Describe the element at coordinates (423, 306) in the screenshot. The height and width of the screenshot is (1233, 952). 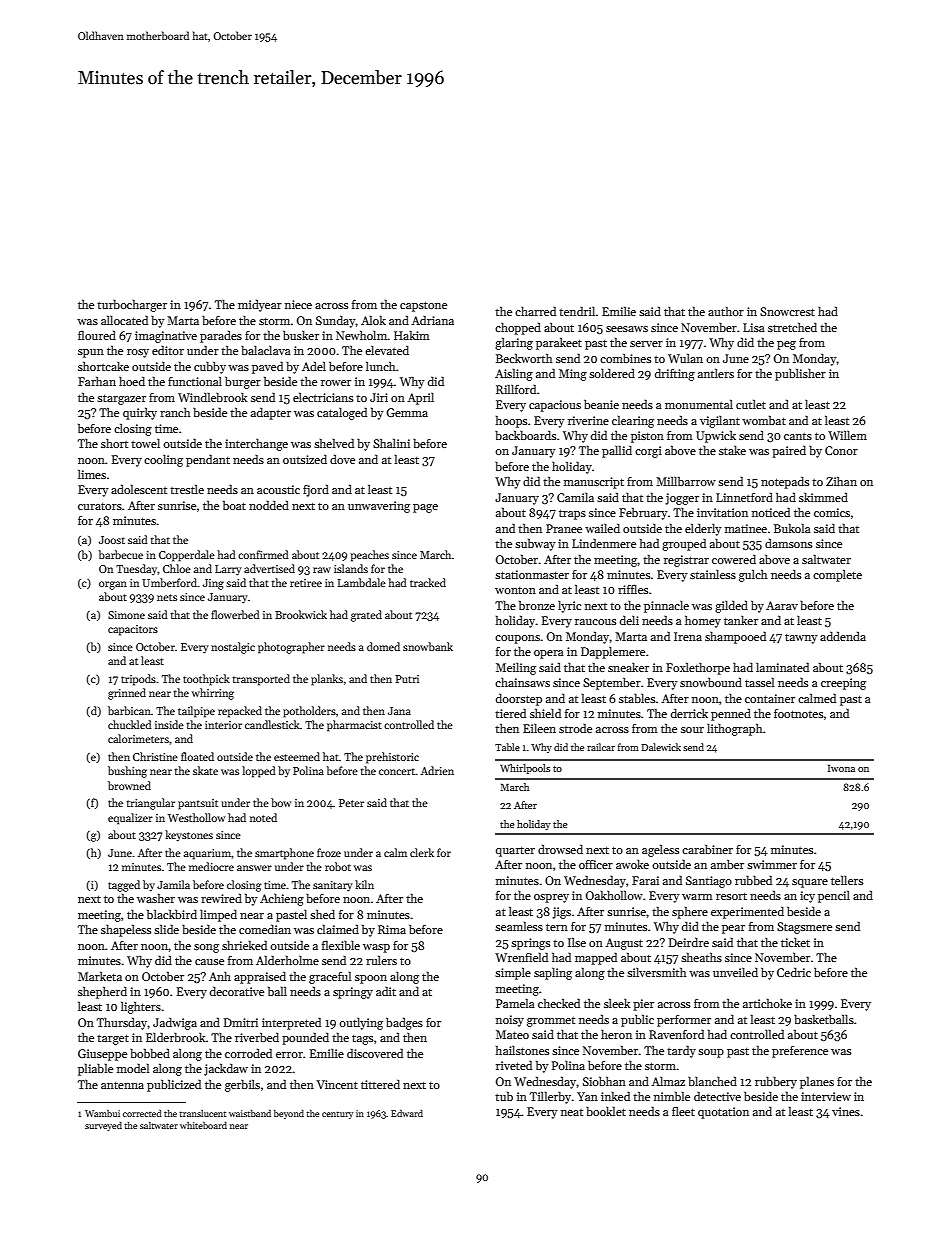
I see `capstone` at that location.
